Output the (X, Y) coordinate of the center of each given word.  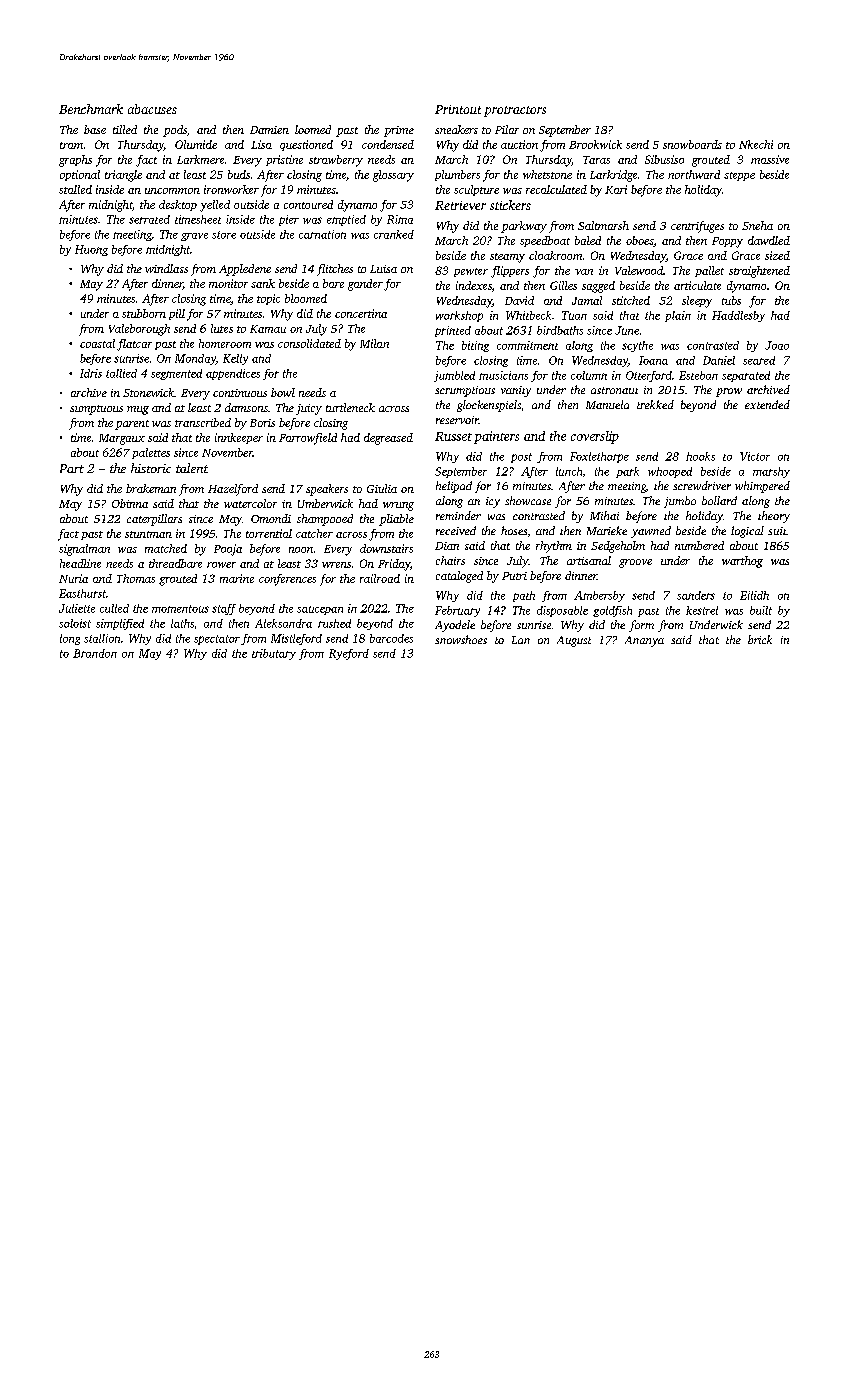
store (224, 235)
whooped (670, 472)
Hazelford (233, 490)
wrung (398, 506)
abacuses (152, 109)
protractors (515, 111)
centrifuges (697, 227)
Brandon (95, 653)
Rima (400, 219)
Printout (458, 109)
